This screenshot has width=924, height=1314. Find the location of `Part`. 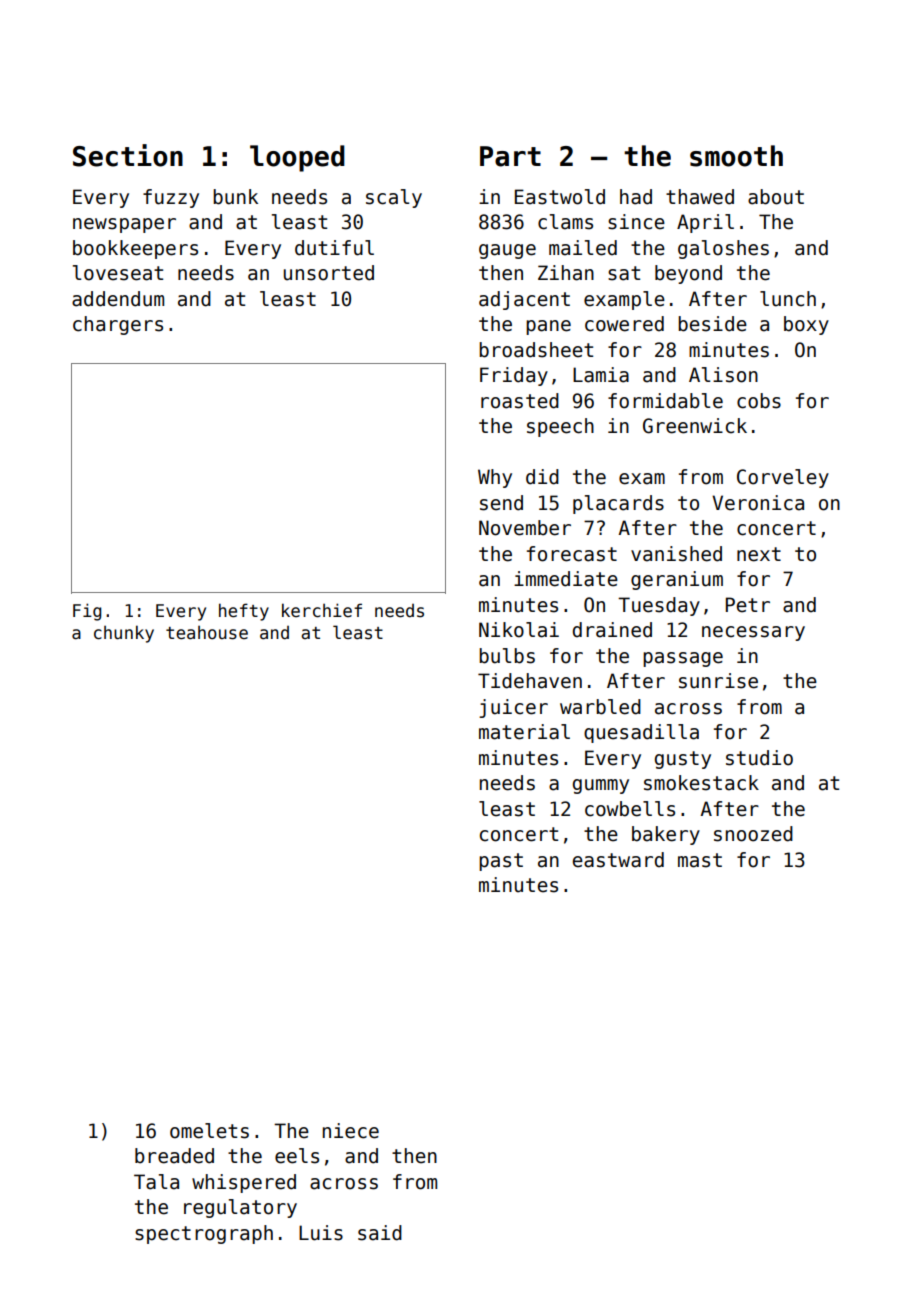

Part is located at coordinates (510, 156).
